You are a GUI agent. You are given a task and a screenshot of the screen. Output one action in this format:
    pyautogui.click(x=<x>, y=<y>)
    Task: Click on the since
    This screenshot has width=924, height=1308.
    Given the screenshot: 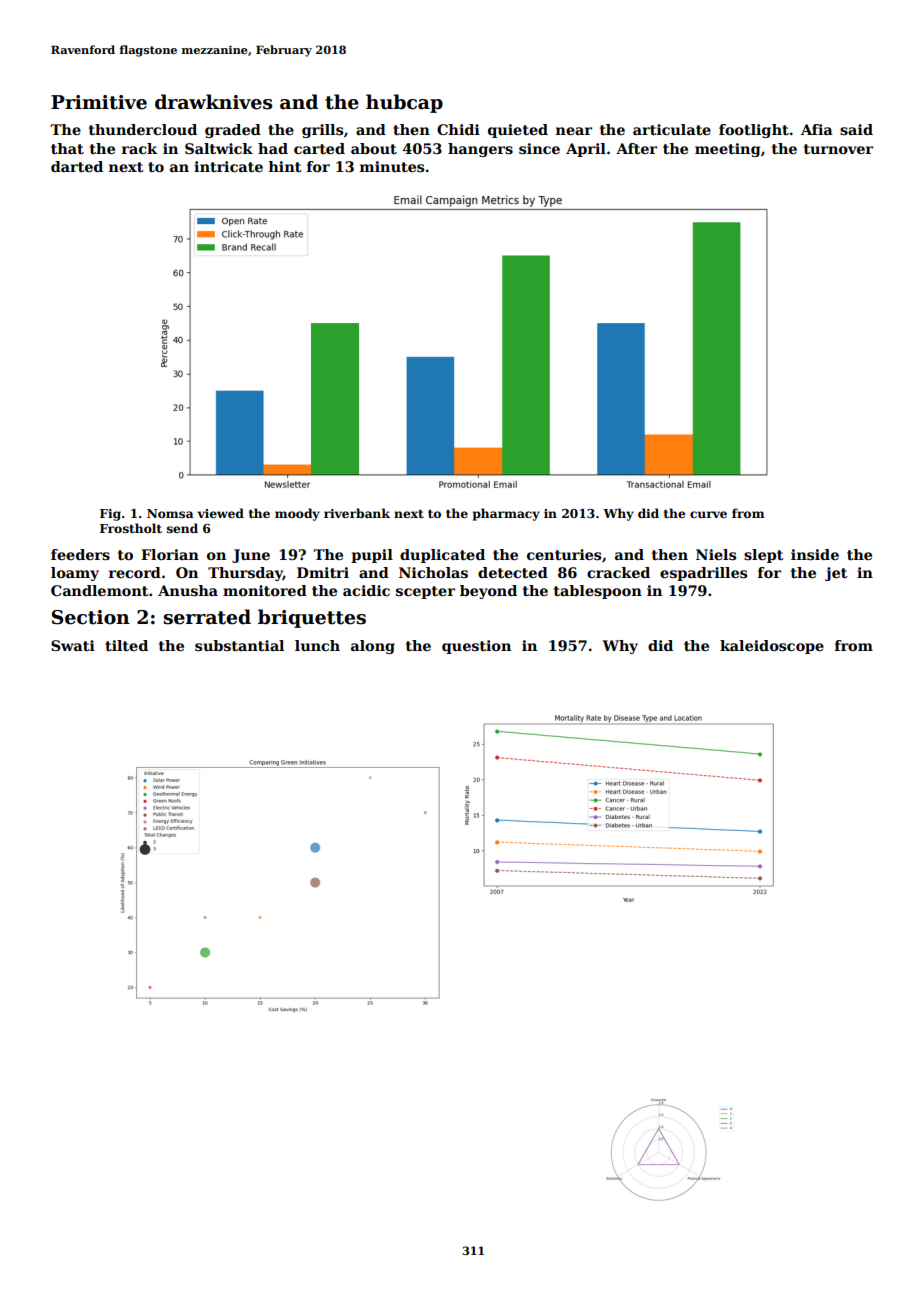 What is the action you would take?
    pyautogui.click(x=539, y=148)
